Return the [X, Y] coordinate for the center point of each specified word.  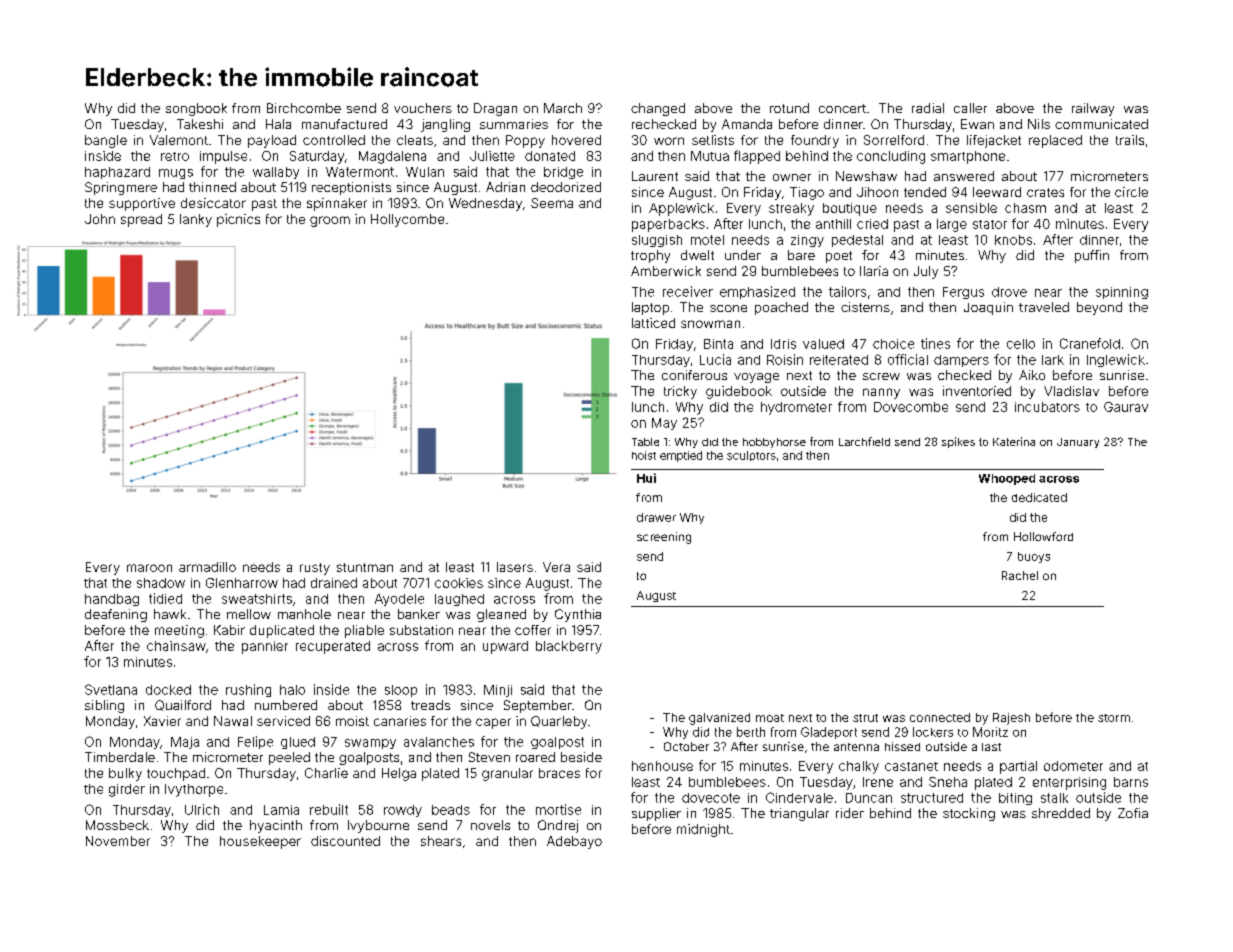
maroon [149, 568]
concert [842, 108]
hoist [644, 455]
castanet [911, 766]
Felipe [255, 742]
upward [505, 647]
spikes [958, 442]
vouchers [423, 108]
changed [658, 109]
